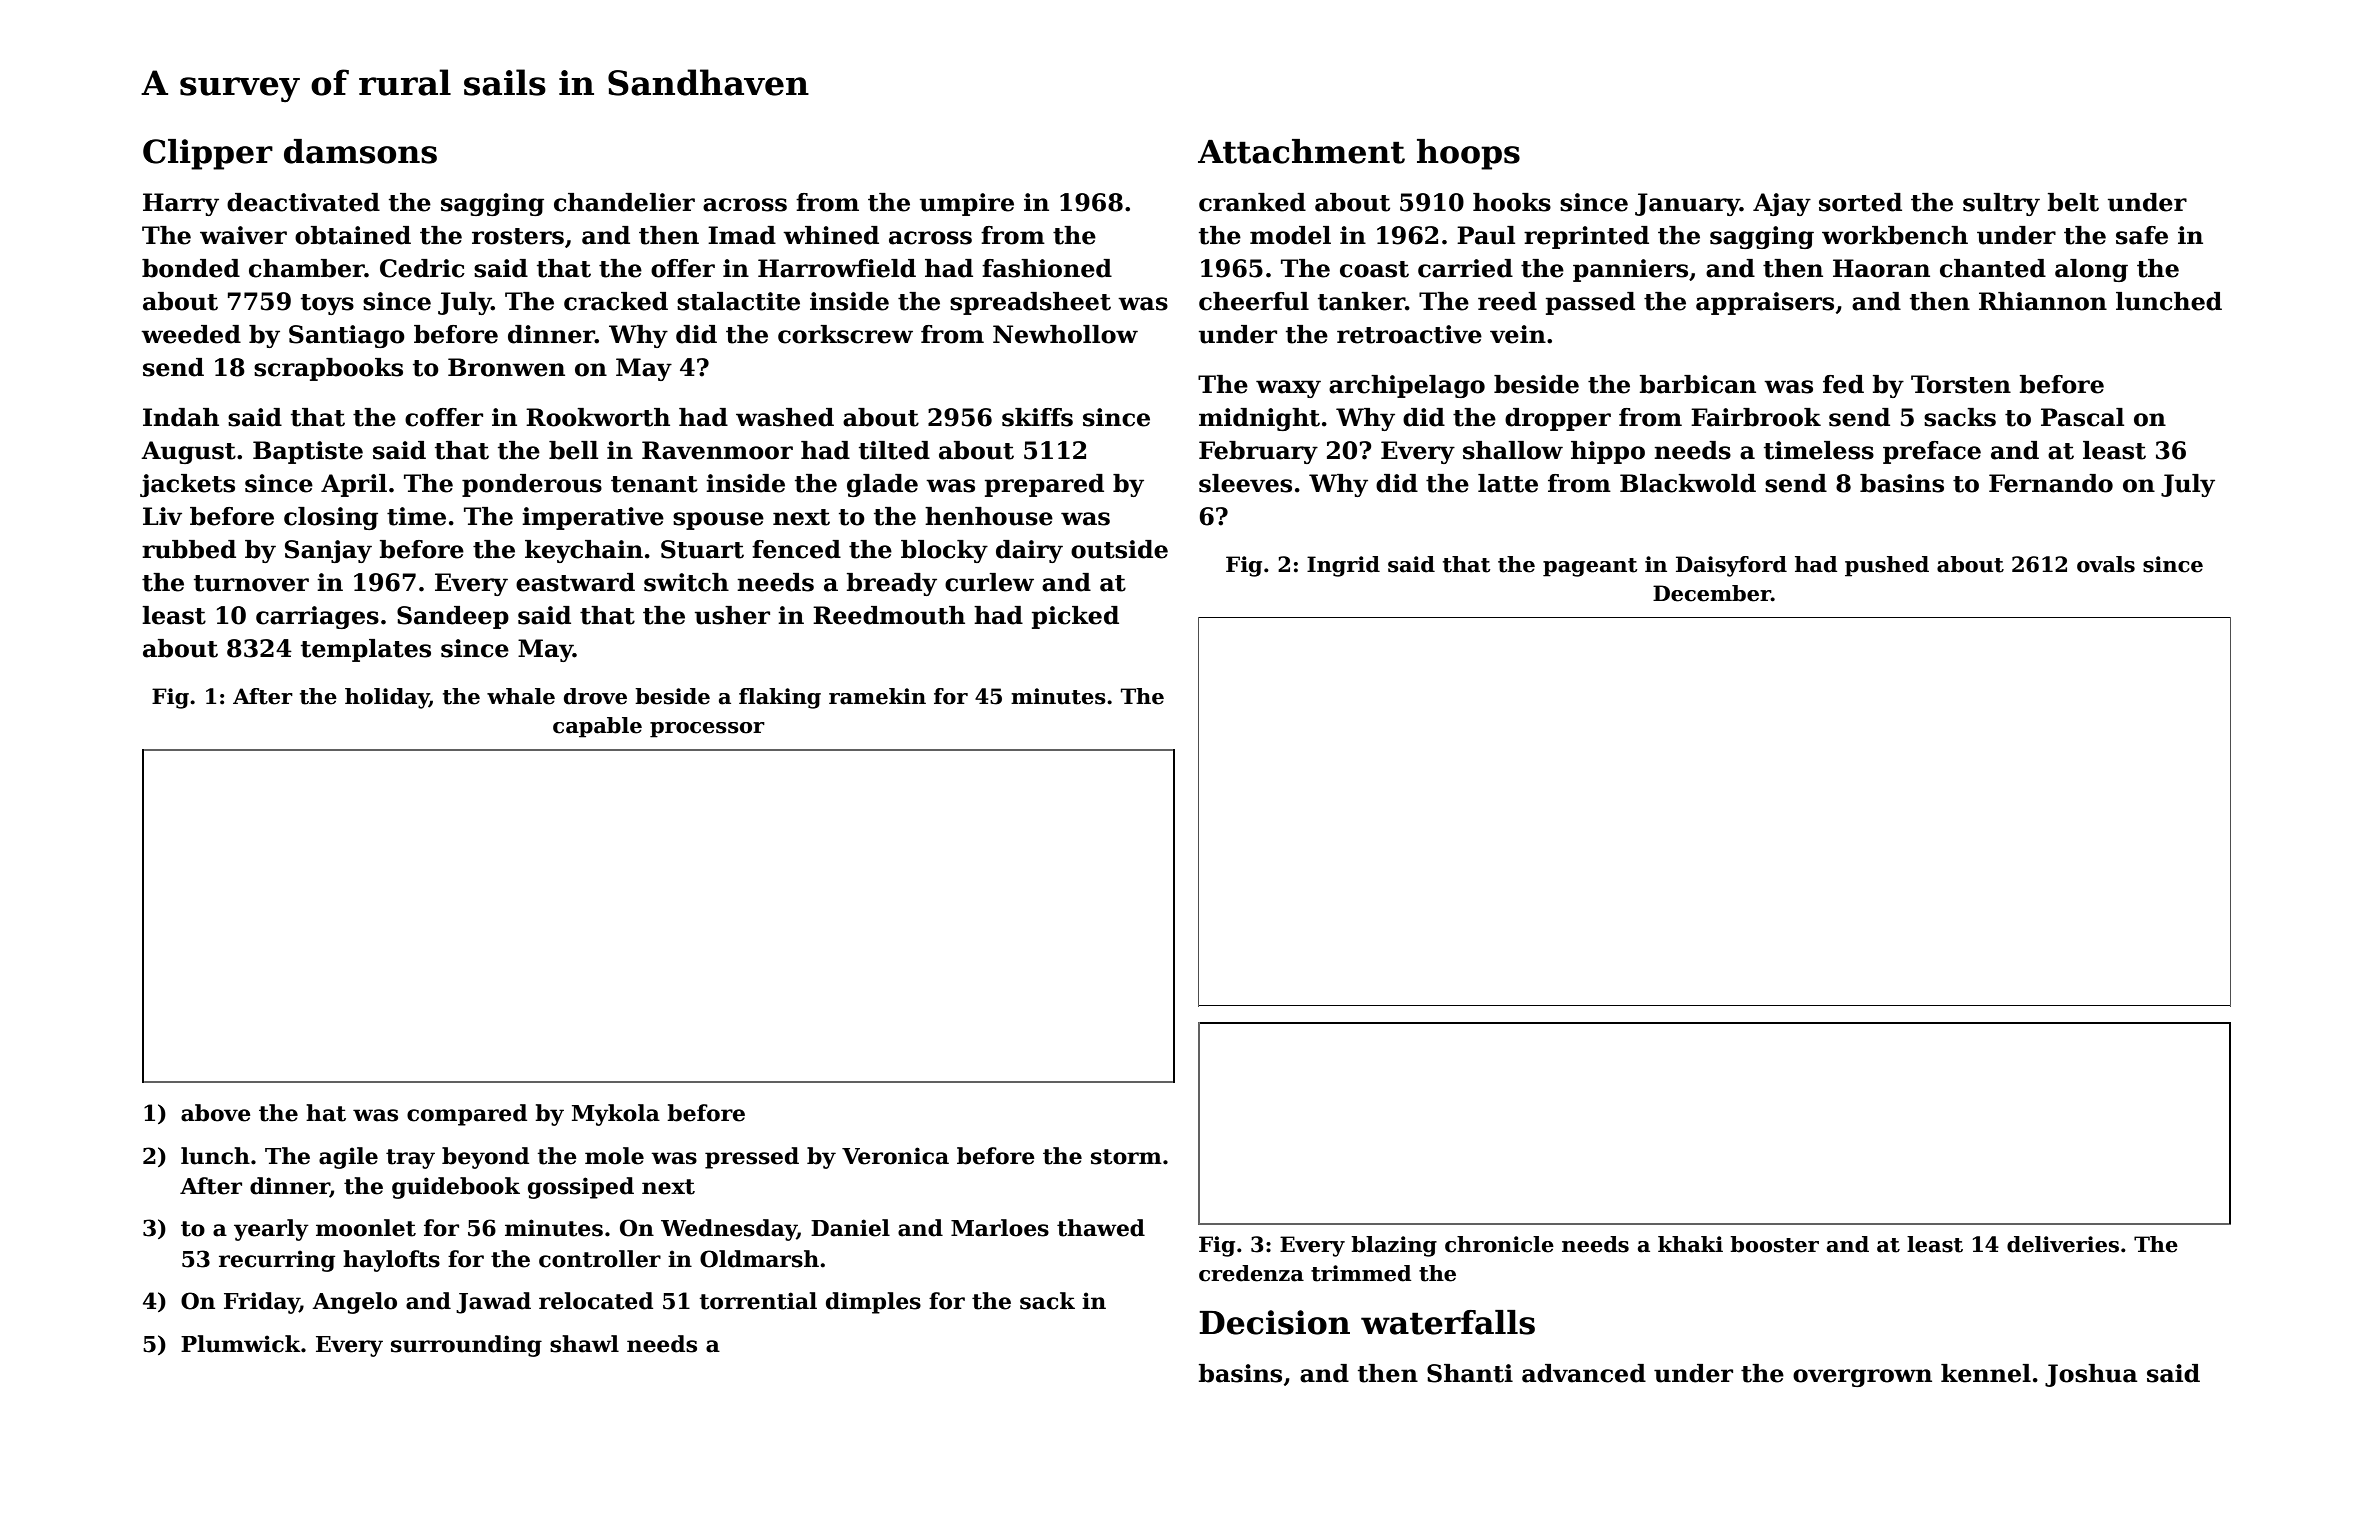  I want to click on Attachment, so click(1301, 151).
